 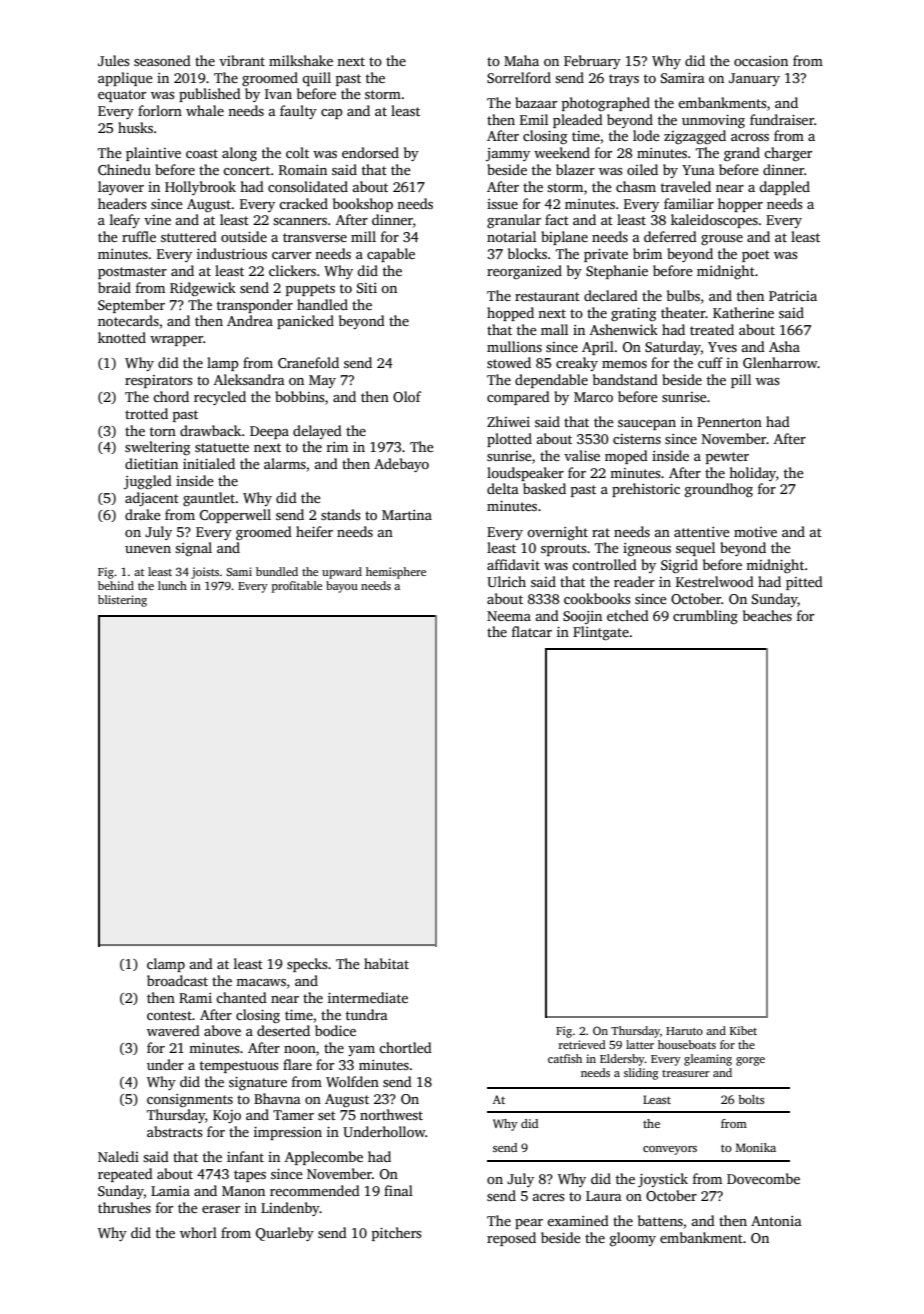 What do you see at coordinates (307, 965) in the screenshot?
I see `specks` at bounding box center [307, 965].
